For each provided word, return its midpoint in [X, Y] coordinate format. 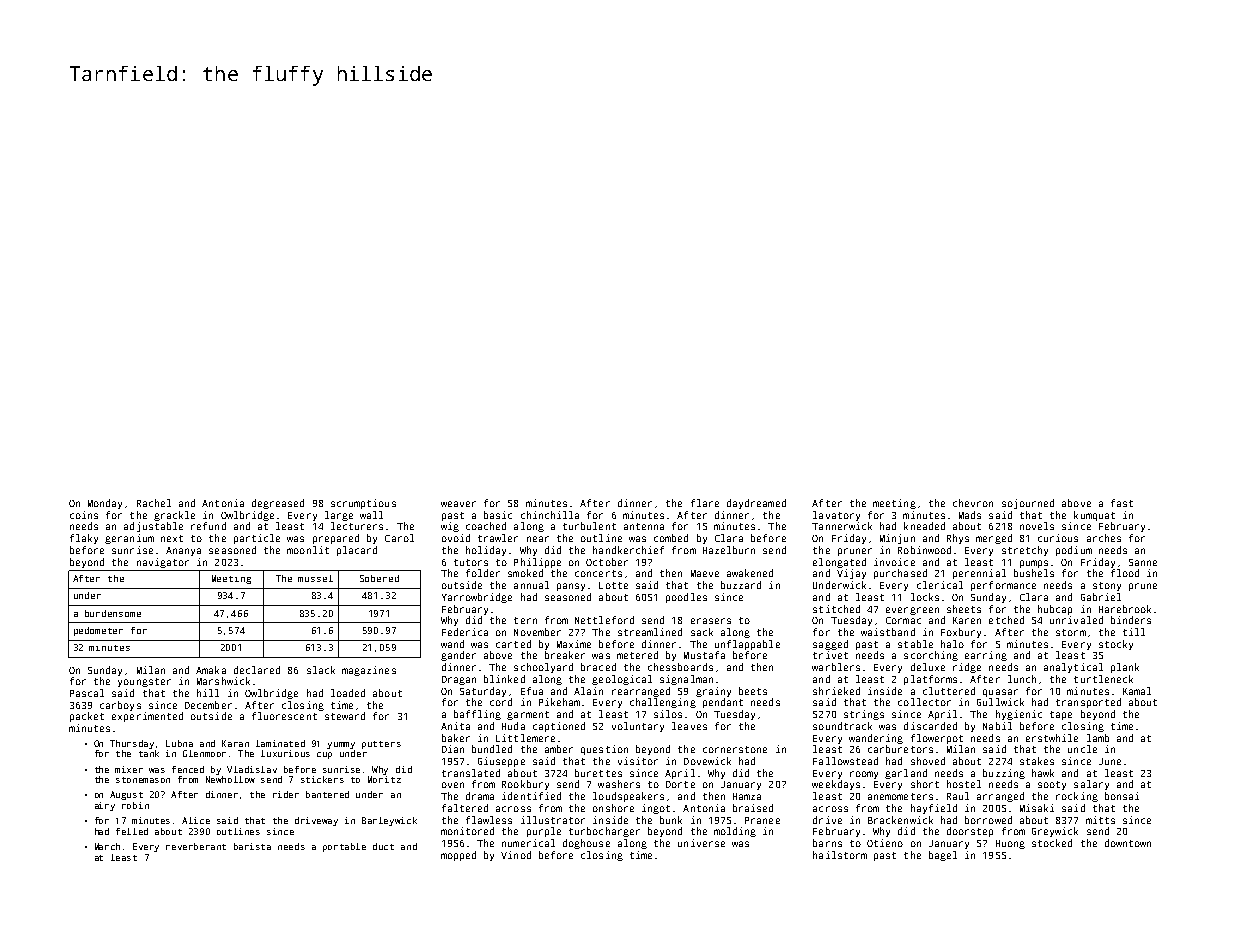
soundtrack [842, 726]
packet [87, 717]
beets [753, 691]
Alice [196, 820]
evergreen [912, 611]
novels [1037, 526]
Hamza [747, 796]
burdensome [113, 613]
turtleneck [1103, 679]
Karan [235, 743]
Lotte [613, 585]
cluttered [949, 691]
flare [705, 503]
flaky [84, 539]
